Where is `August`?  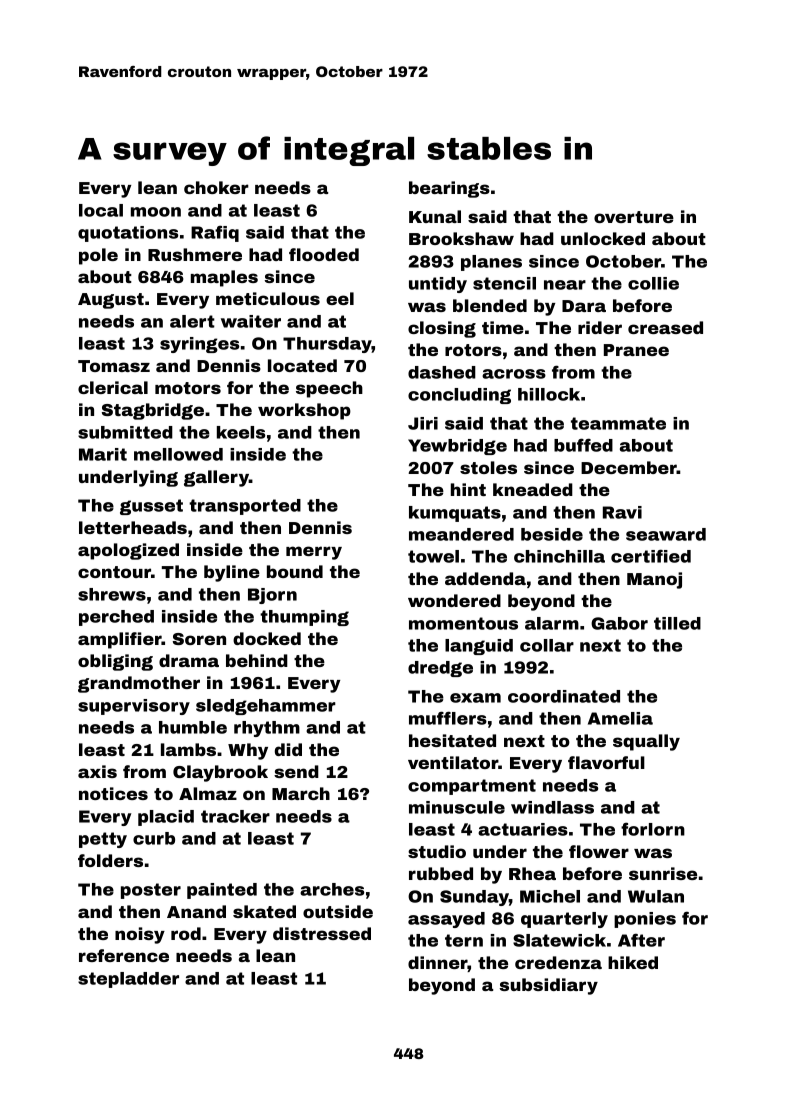
August is located at coordinates (111, 301).
